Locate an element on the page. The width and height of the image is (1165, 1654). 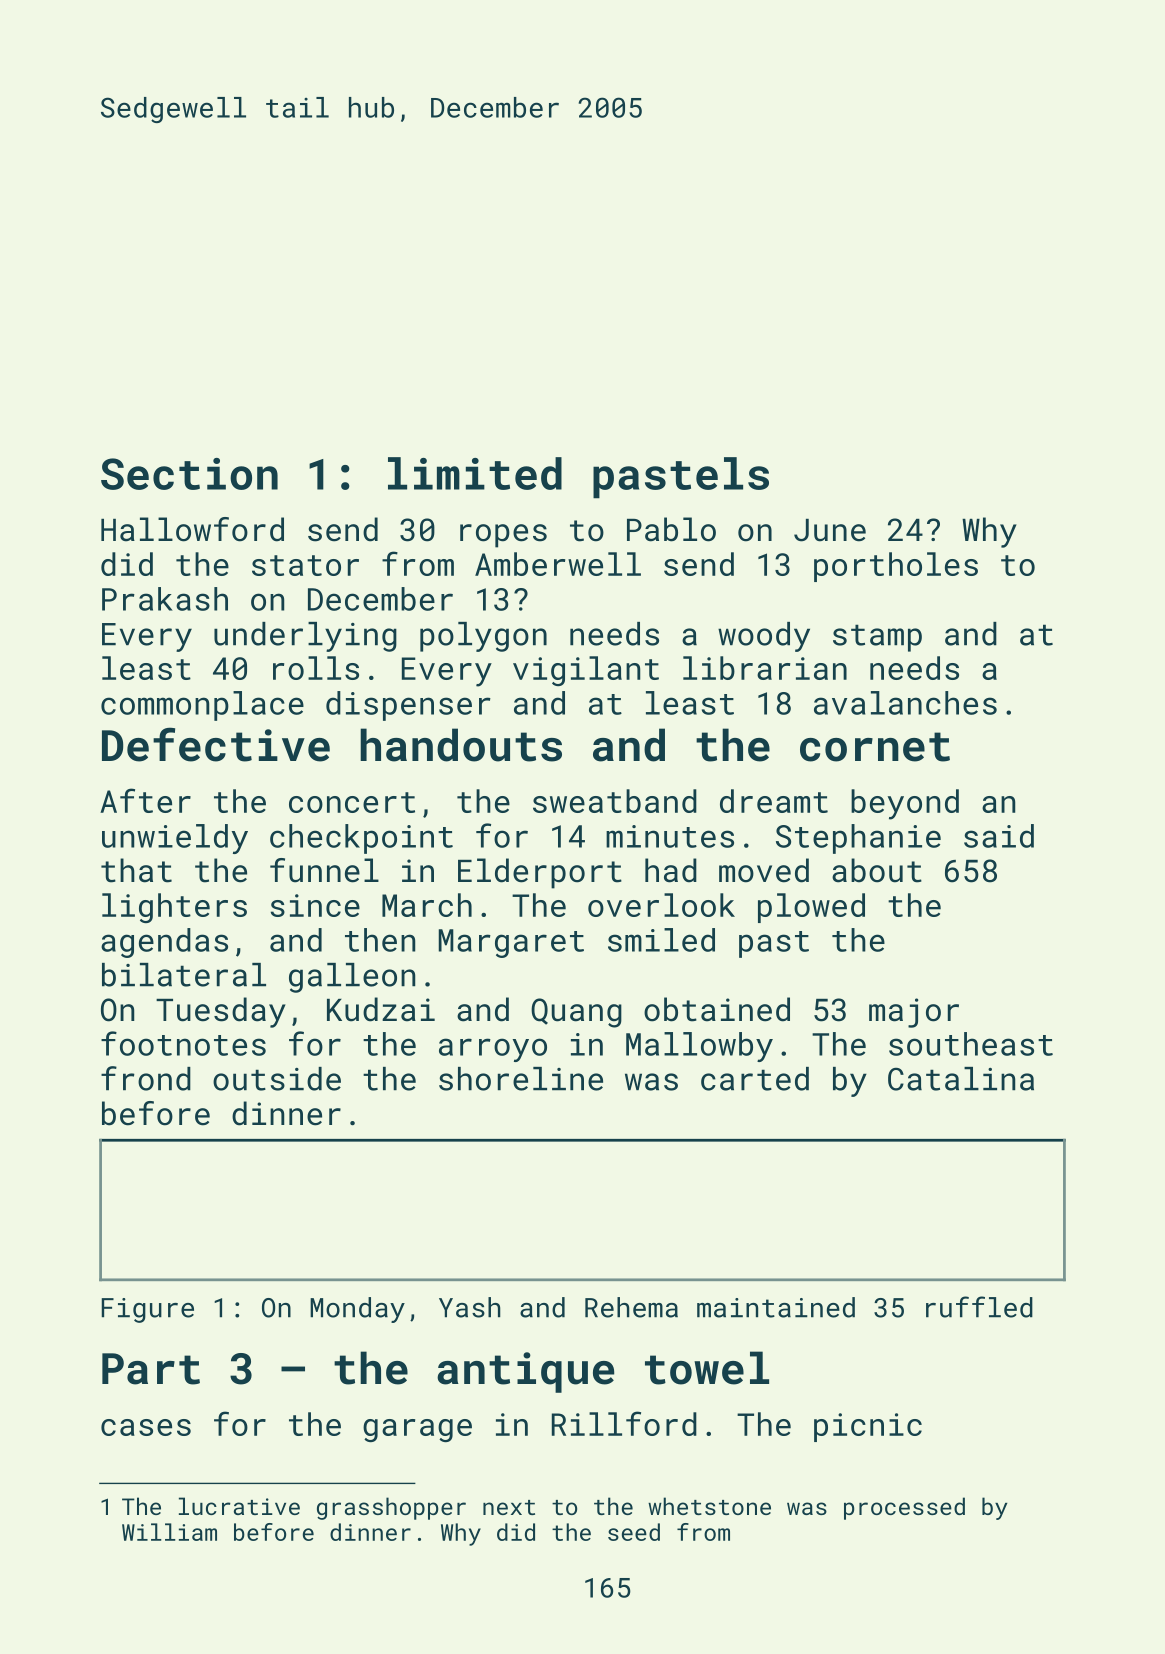
concert is located at coordinates (352, 802).
